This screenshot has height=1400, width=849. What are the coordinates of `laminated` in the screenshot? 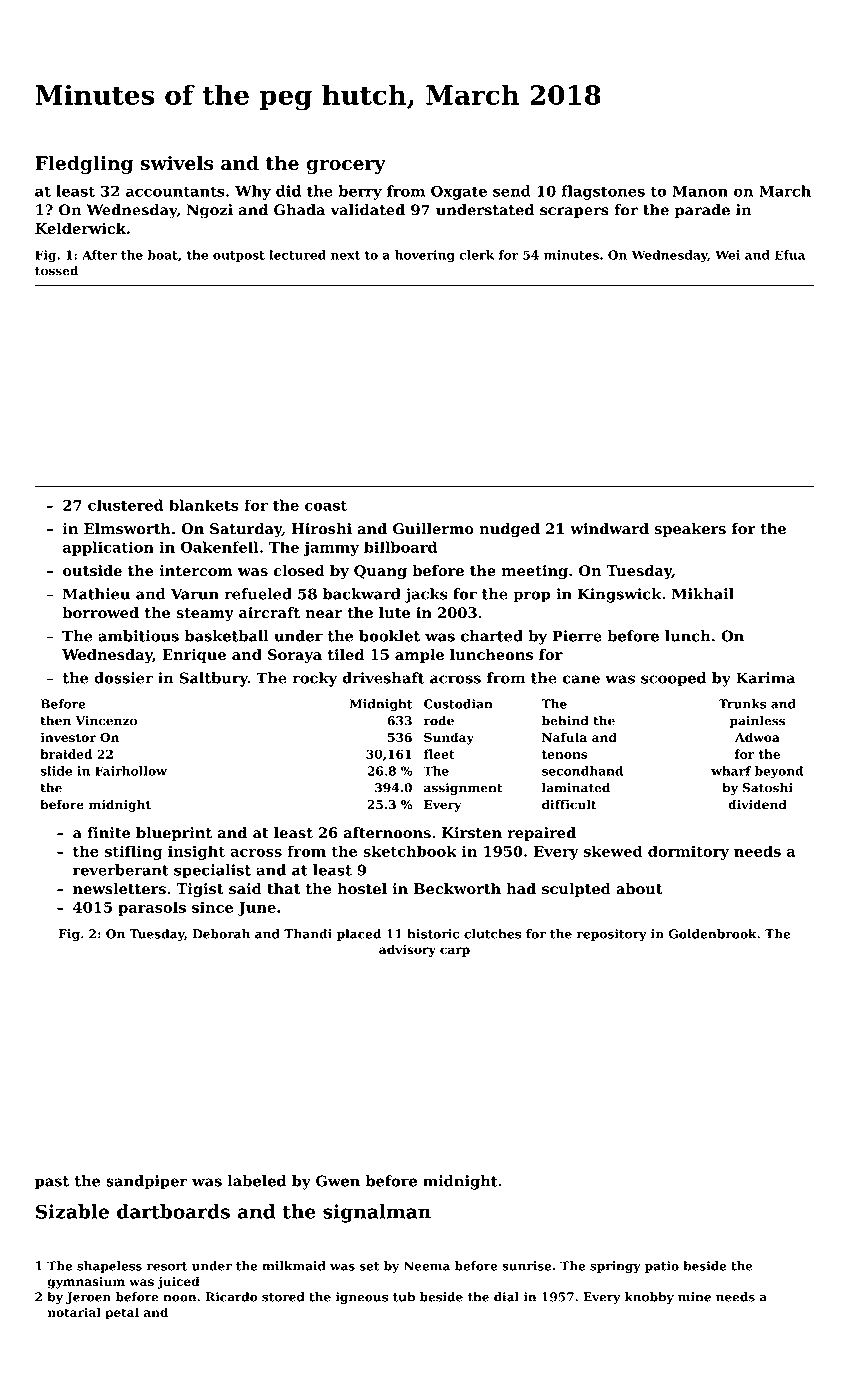 It's located at (576, 788).
